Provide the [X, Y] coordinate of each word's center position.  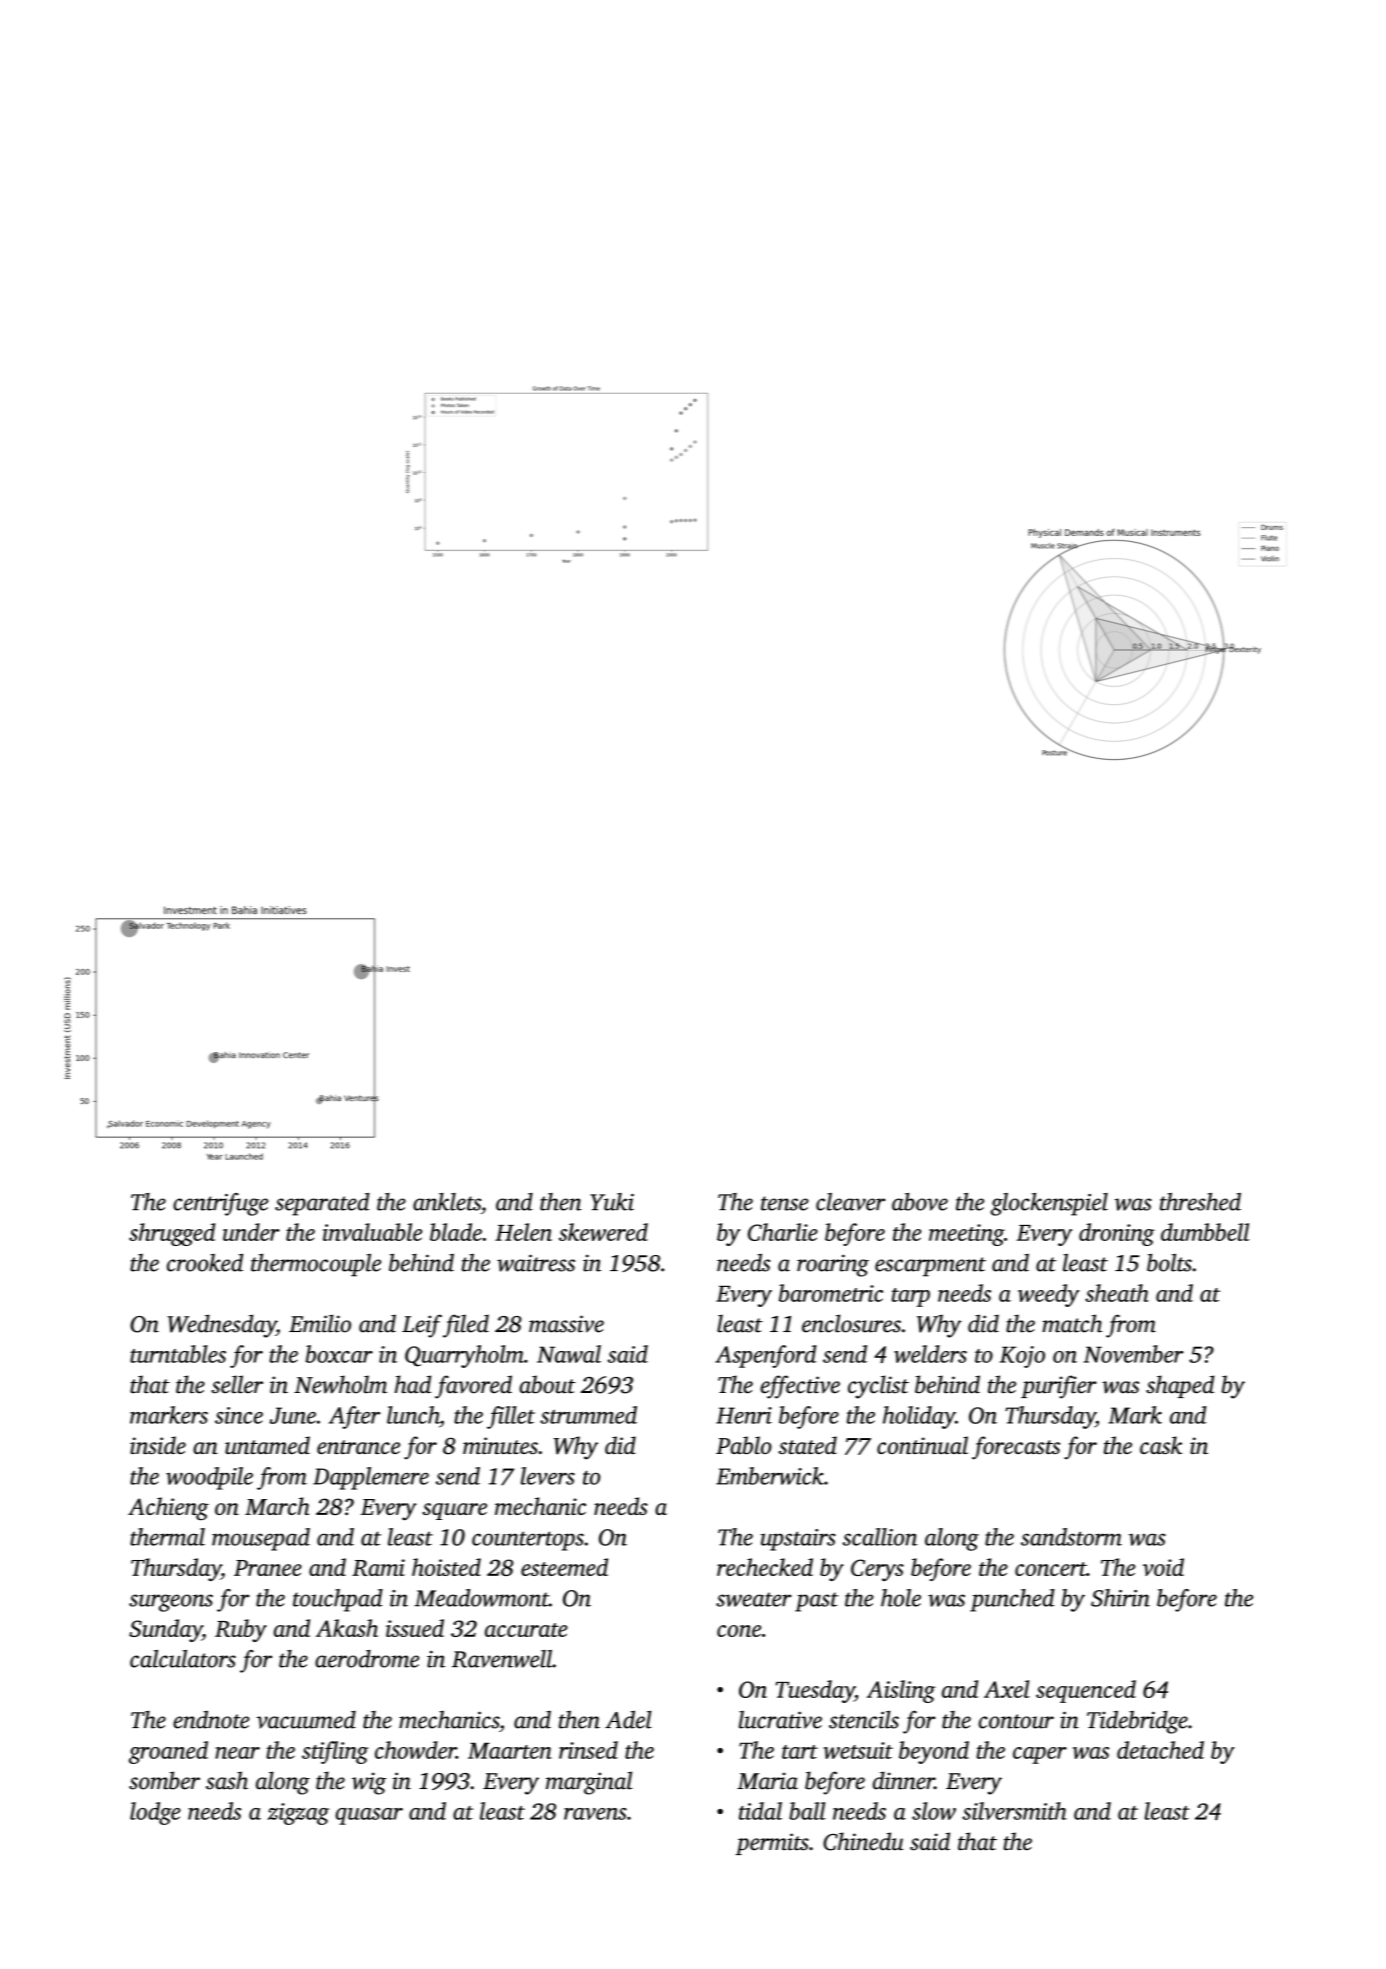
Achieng [168, 1509]
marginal [589, 1783]
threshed [1200, 1202]
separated [322, 1204]
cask [1161, 1445]
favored [473, 1387]
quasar [369, 1816]
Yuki [612, 1202]
